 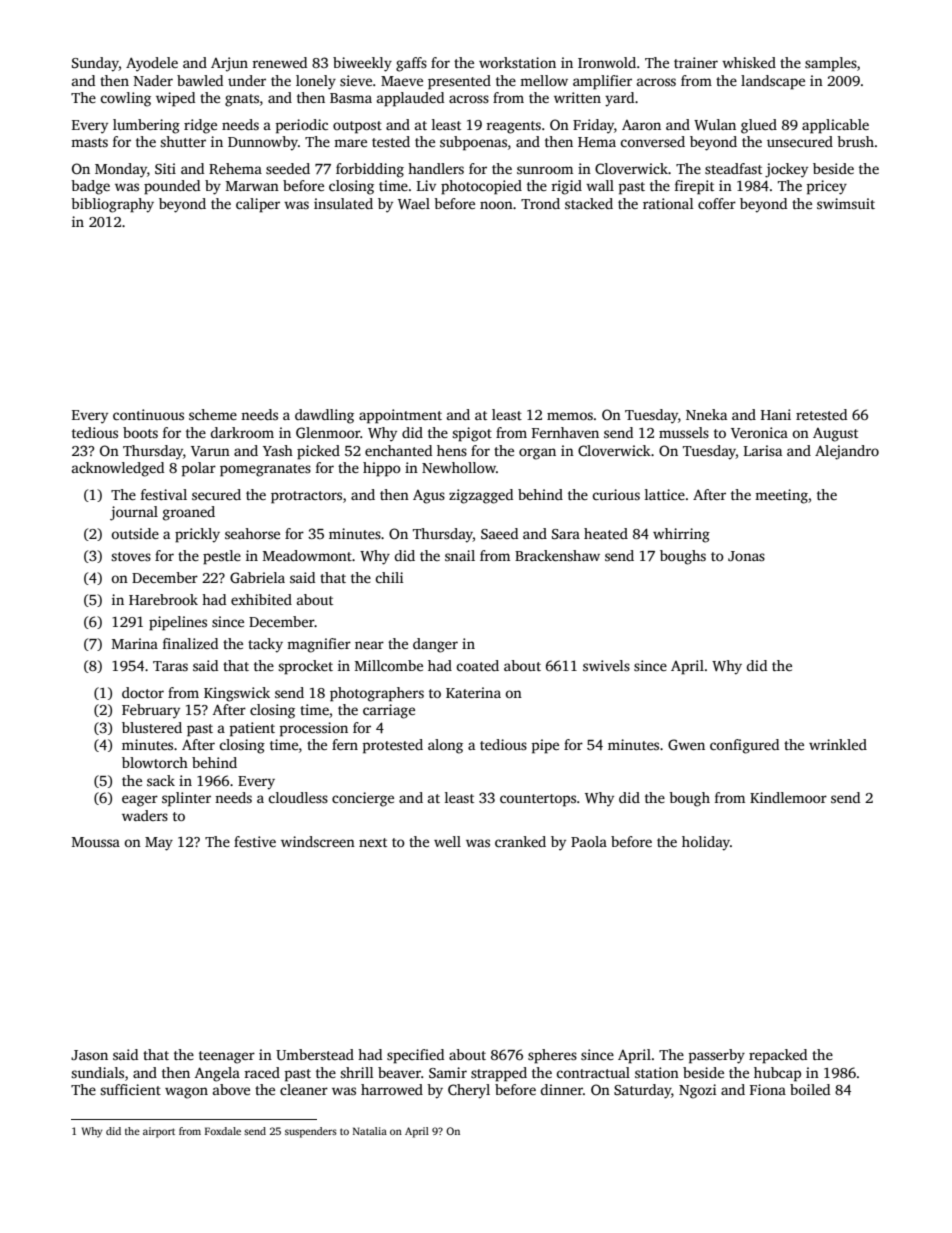 What do you see at coordinates (717, 203) in the image?
I see `coffer` at bounding box center [717, 203].
